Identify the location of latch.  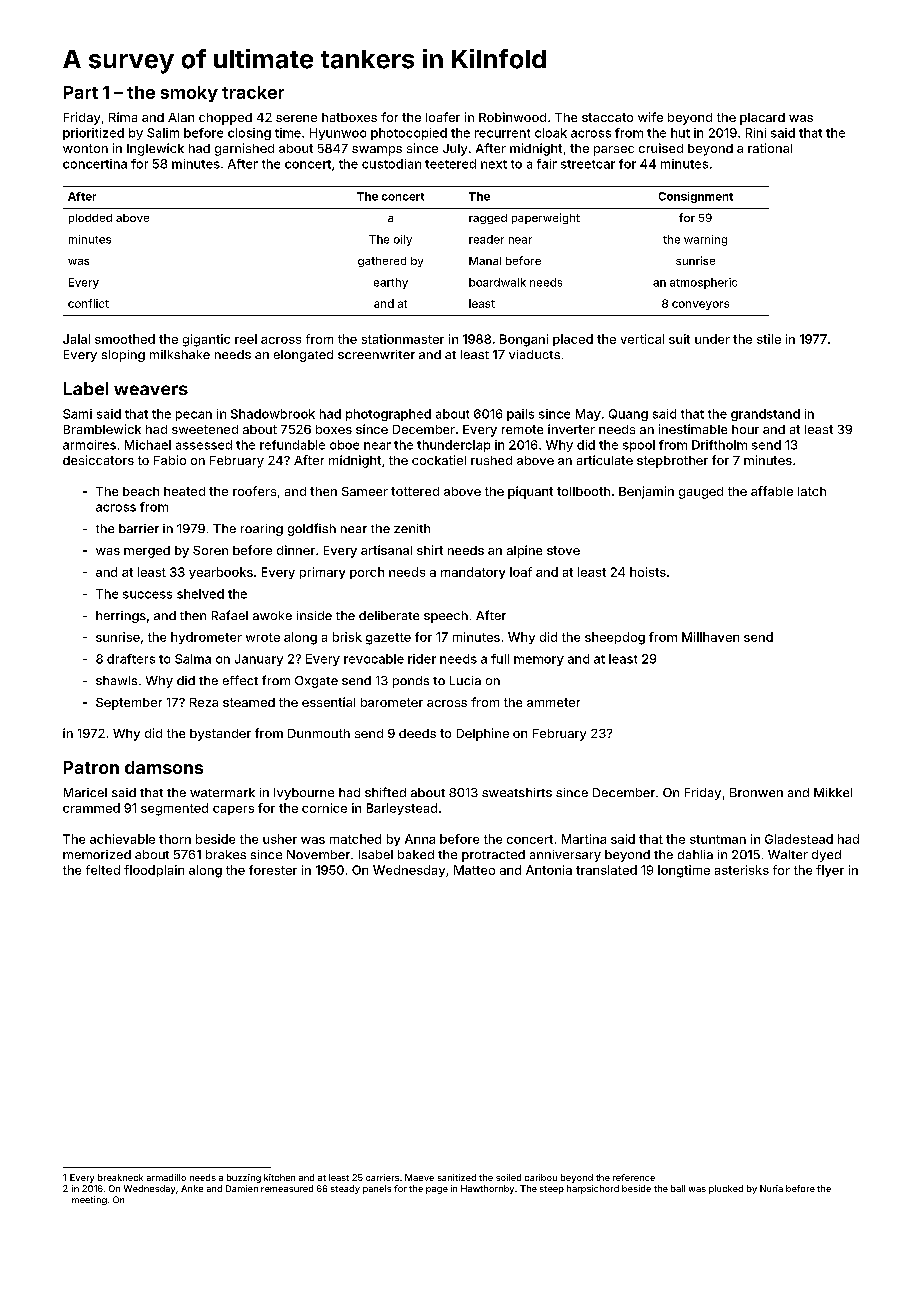
(812, 491).
